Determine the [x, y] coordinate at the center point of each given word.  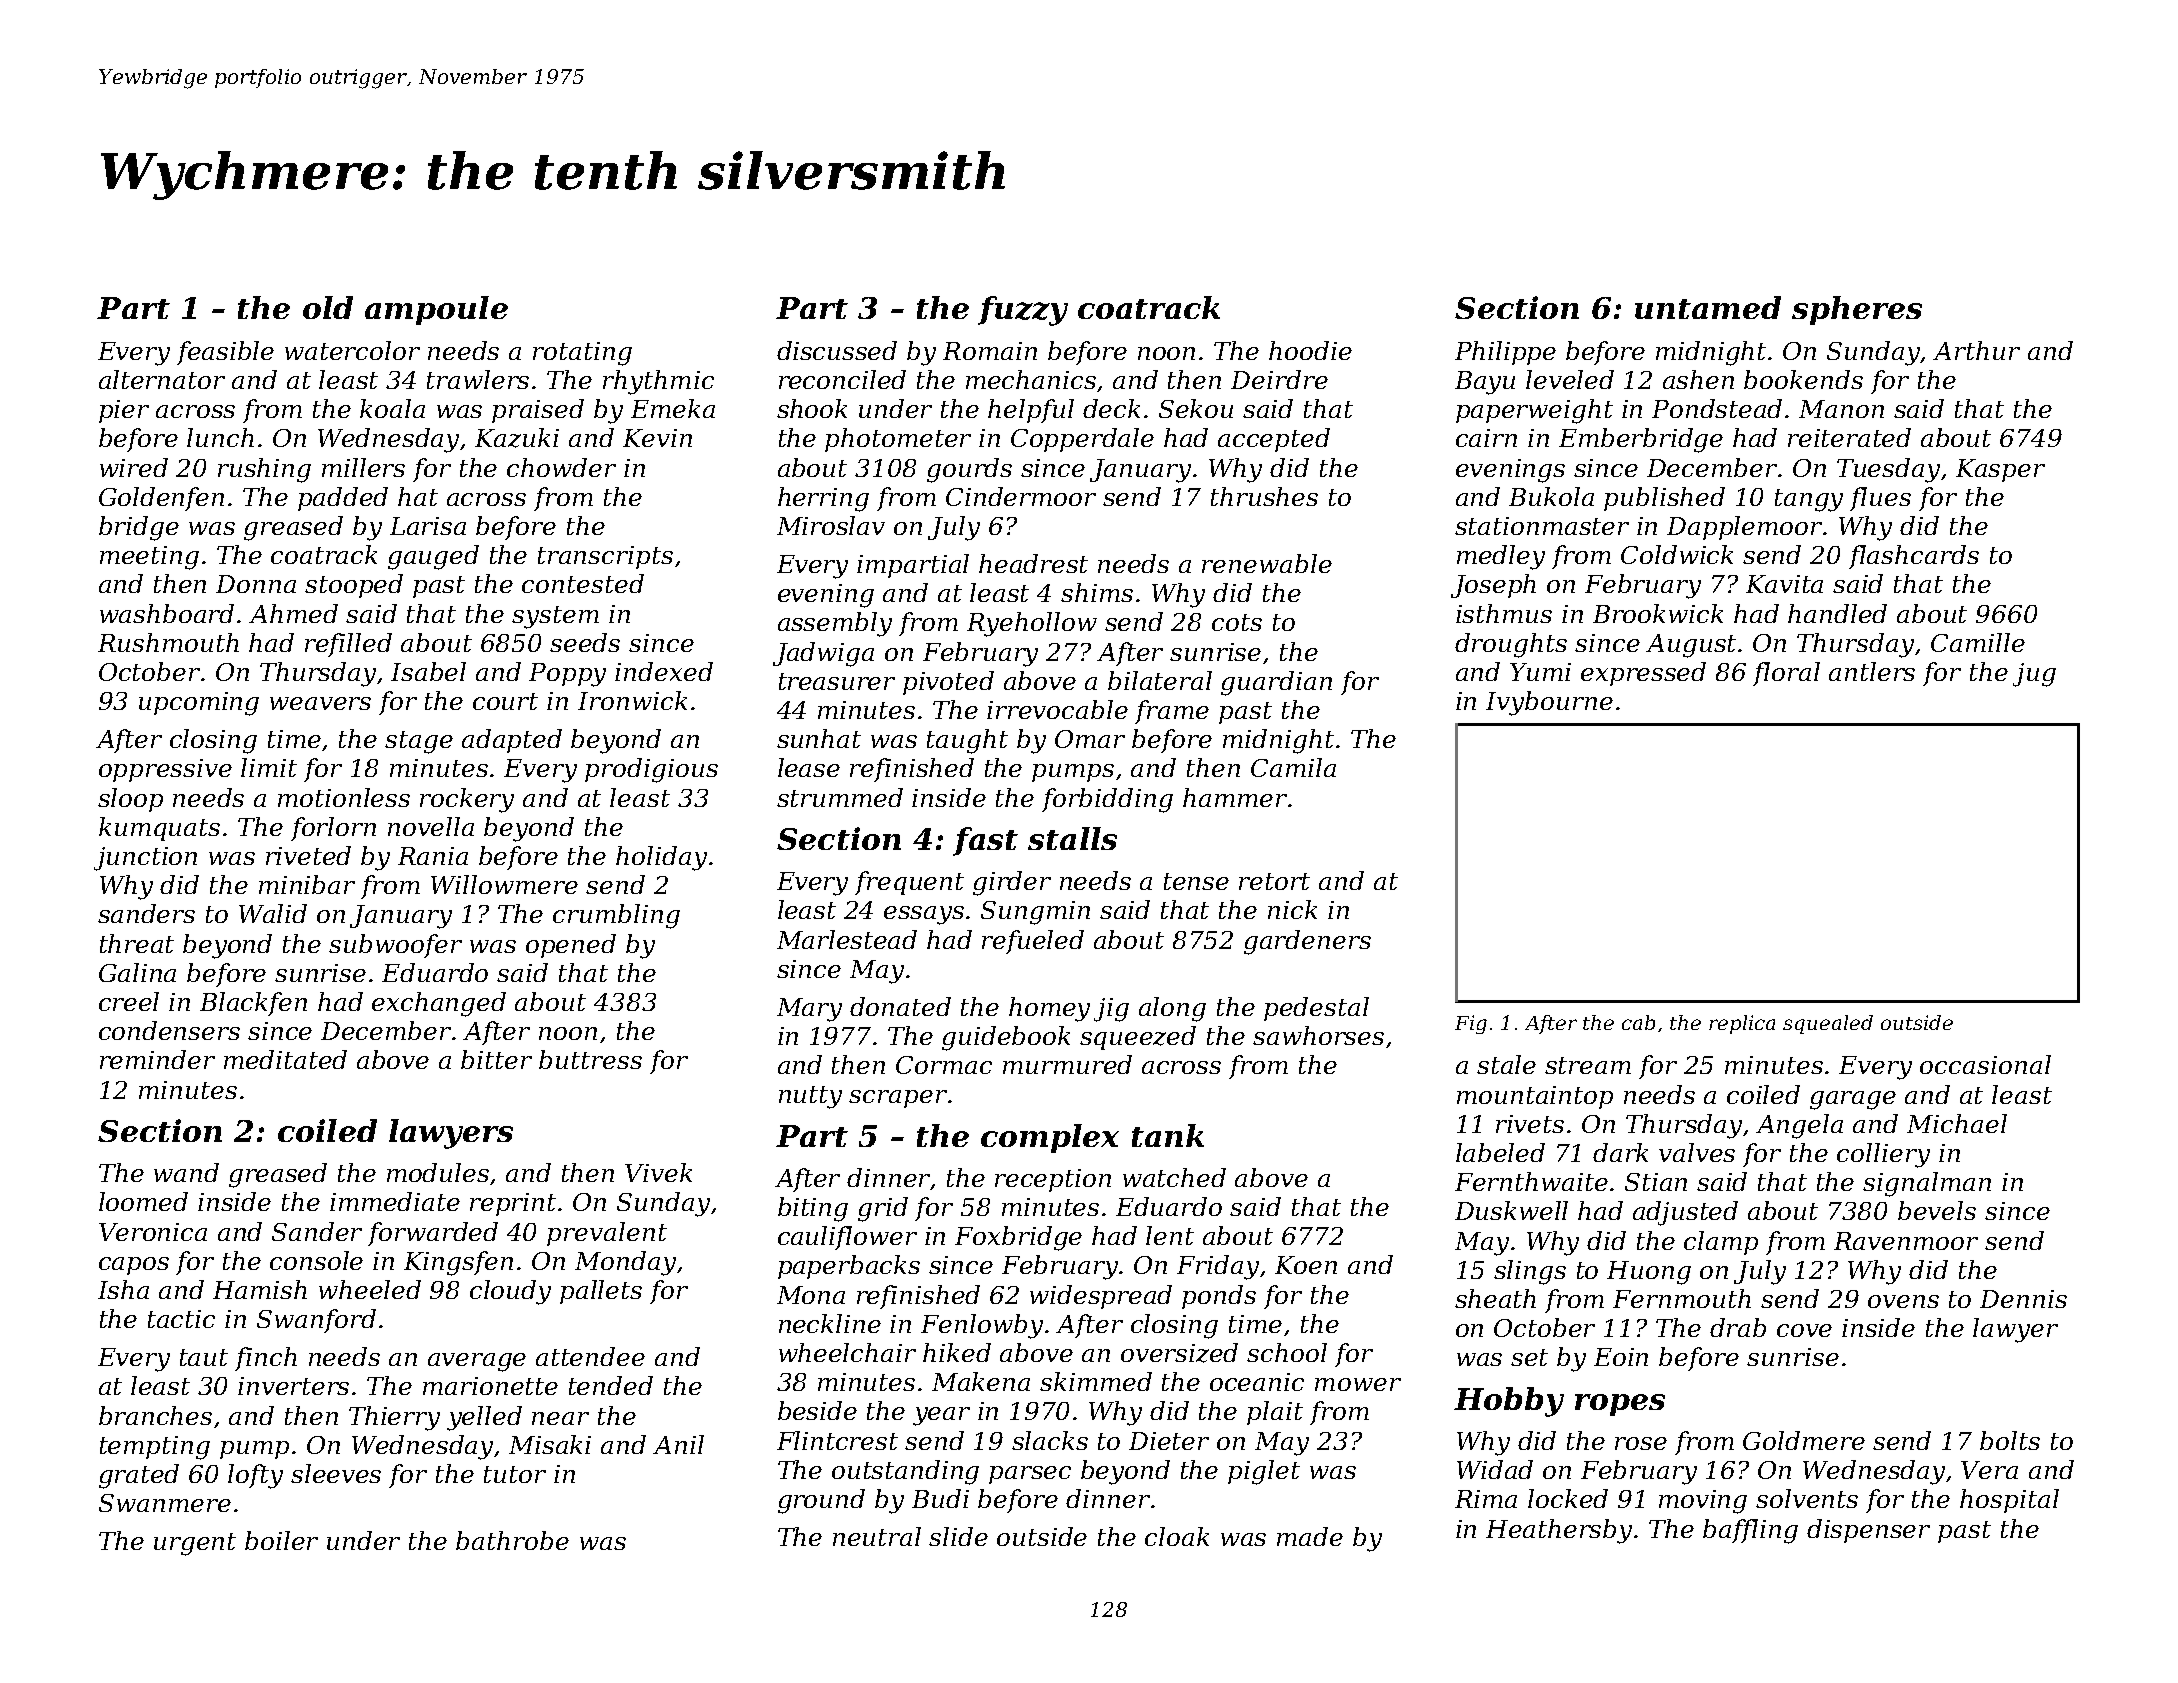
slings [1530, 1272]
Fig [1471, 1024]
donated [900, 1006]
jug [2034, 675]
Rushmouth [168, 642]
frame [1172, 712]
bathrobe [512, 1540]
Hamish [260, 1289]
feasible [225, 353]
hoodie [1310, 350]
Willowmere [504, 884]
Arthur [1976, 350]
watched [1174, 1177]
